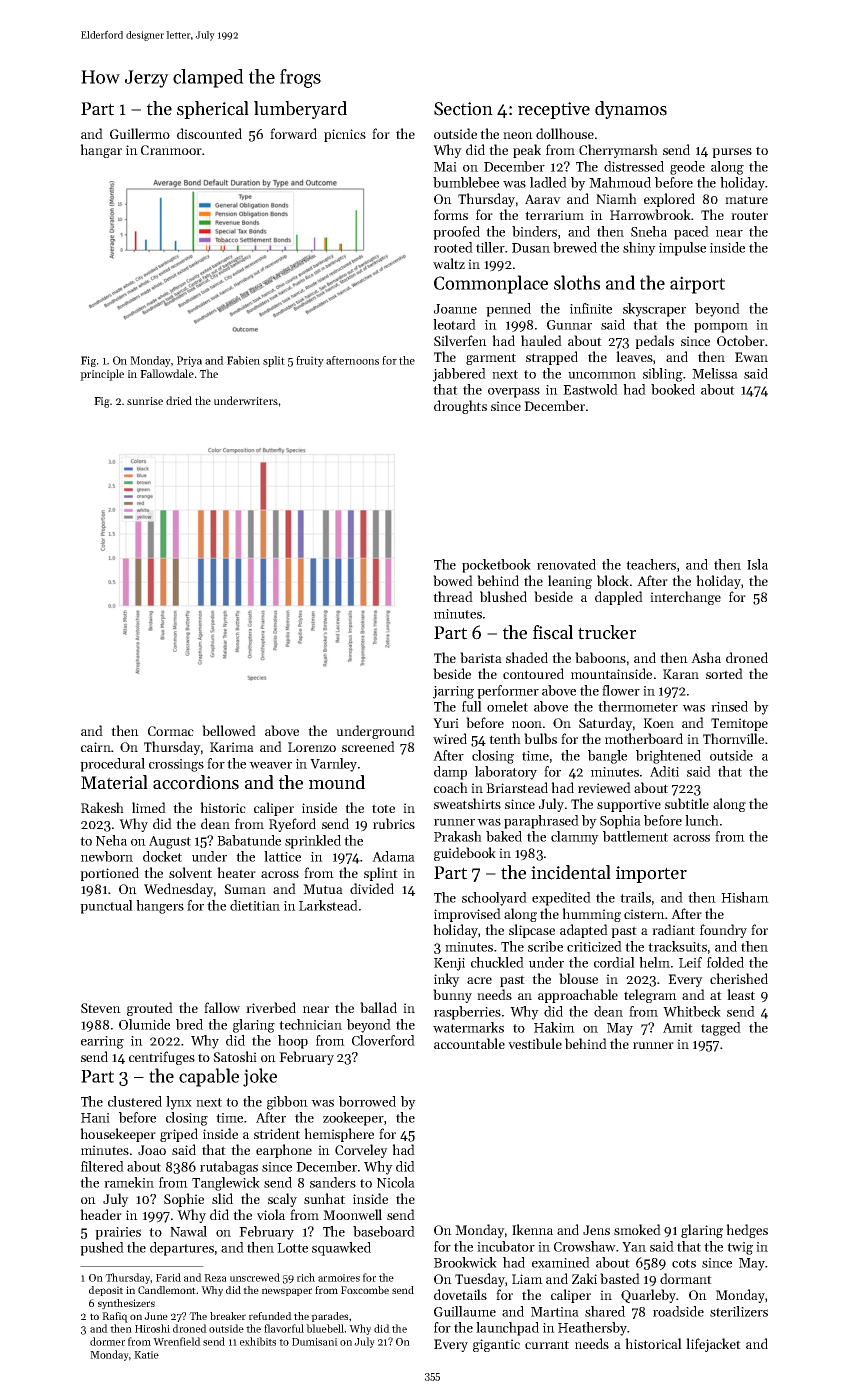 This screenshot has width=849, height=1400. What do you see at coordinates (566, 564) in the screenshot?
I see `renovated` at bounding box center [566, 564].
